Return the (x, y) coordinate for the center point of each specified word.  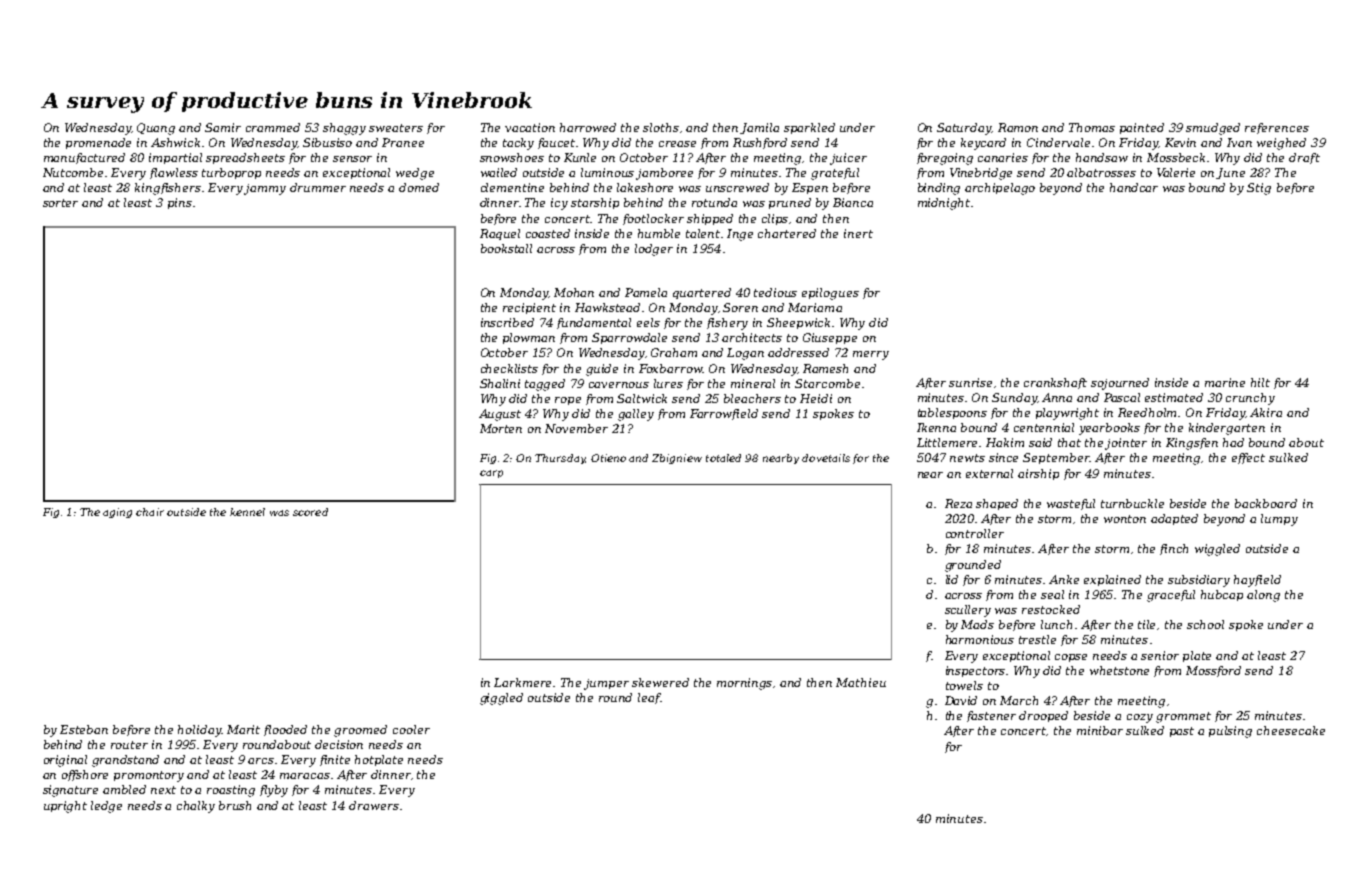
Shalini (500, 383)
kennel (247, 512)
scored (310, 512)
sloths (661, 127)
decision (339, 744)
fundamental (594, 323)
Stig (1259, 189)
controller (975, 533)
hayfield (1257, 581)
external (989, 473)
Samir (223, 127)
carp (491, 474)
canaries (1003, 157)
